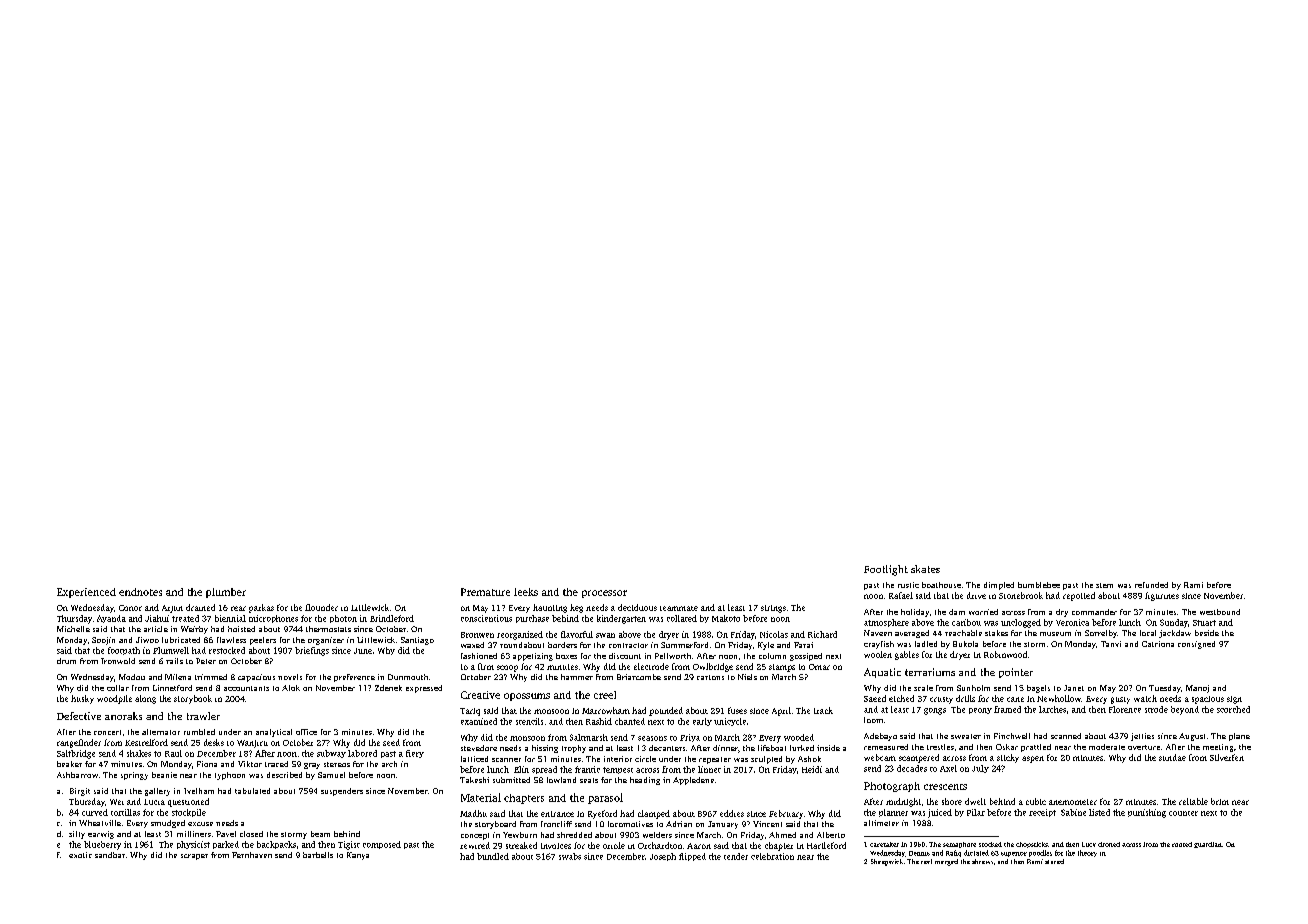 Image resolution: width=1308 pixels, height=924 pixels. I want to click on Priya, so click(690, 738).
